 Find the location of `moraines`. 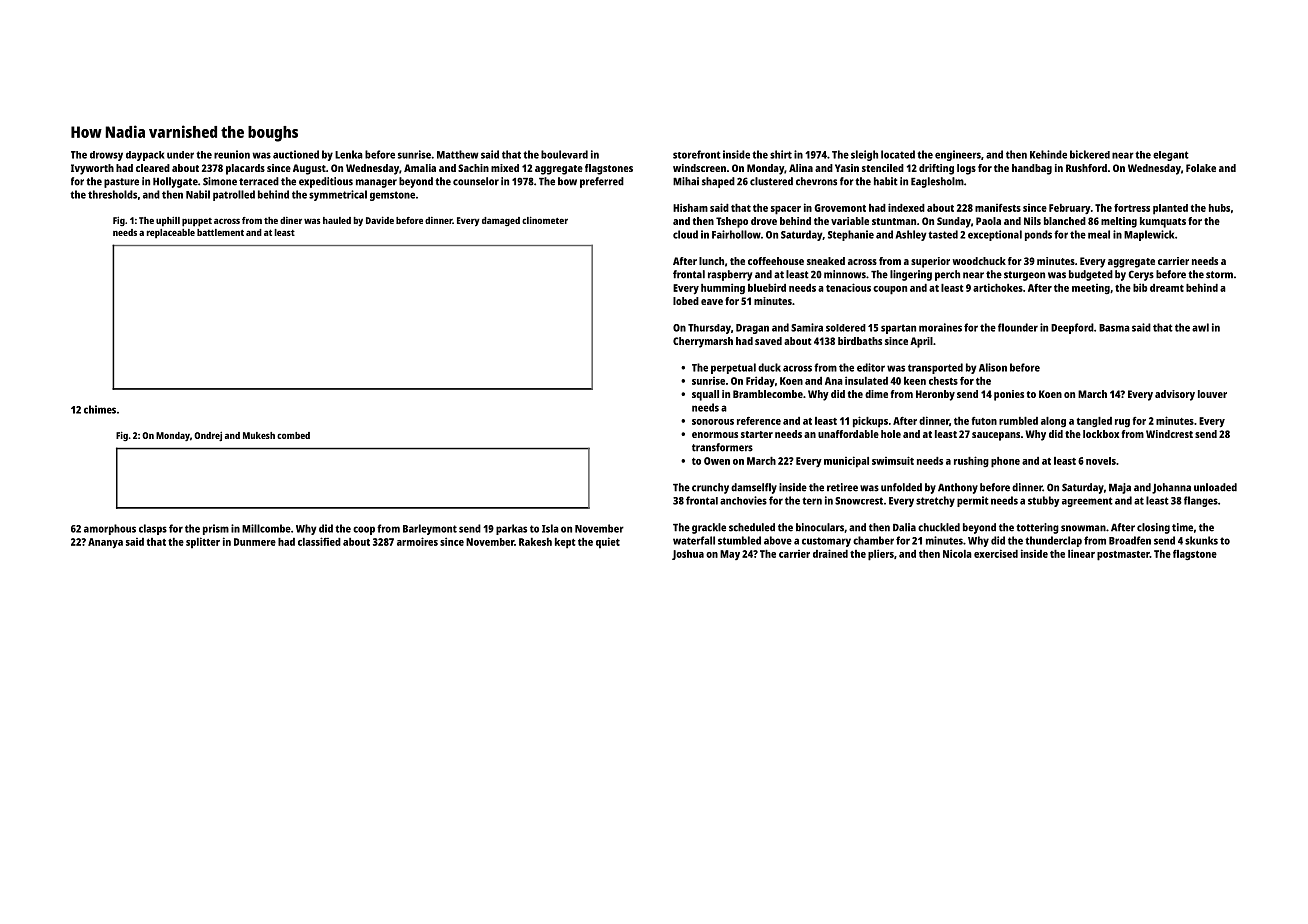

moraines is located at coordinates (940, 327).
